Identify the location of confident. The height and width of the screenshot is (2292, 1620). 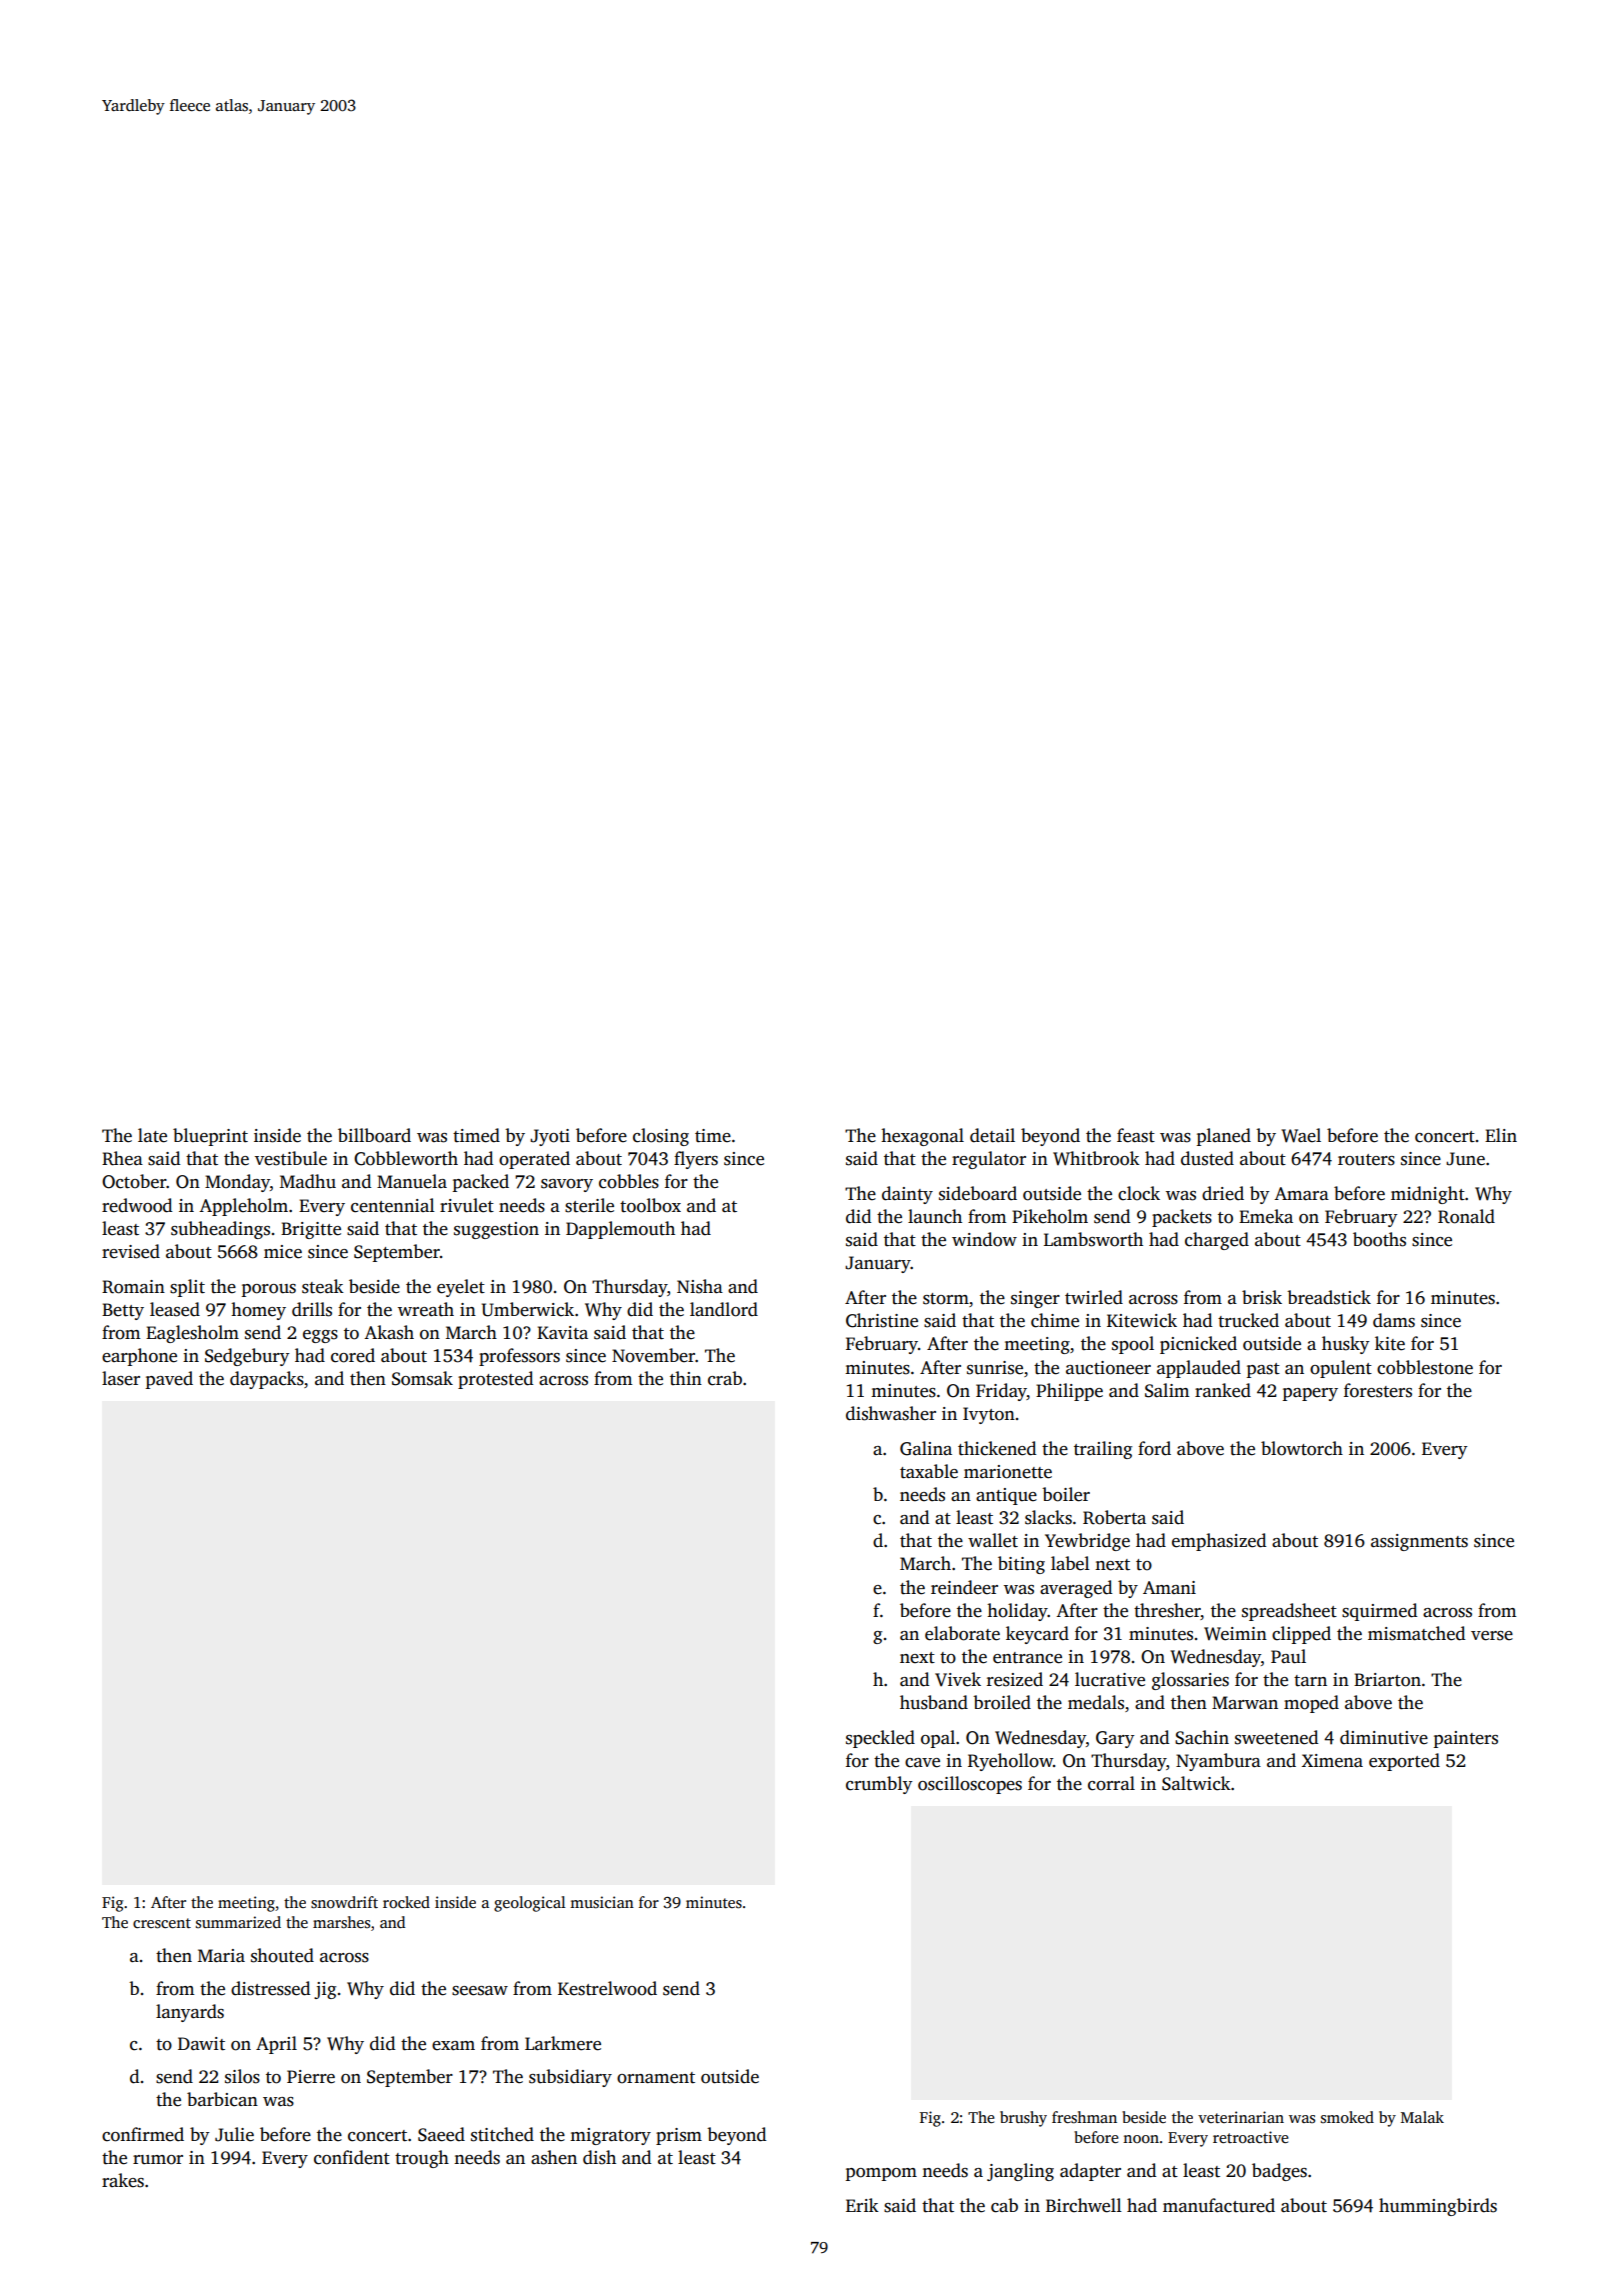
(352, 2157).
